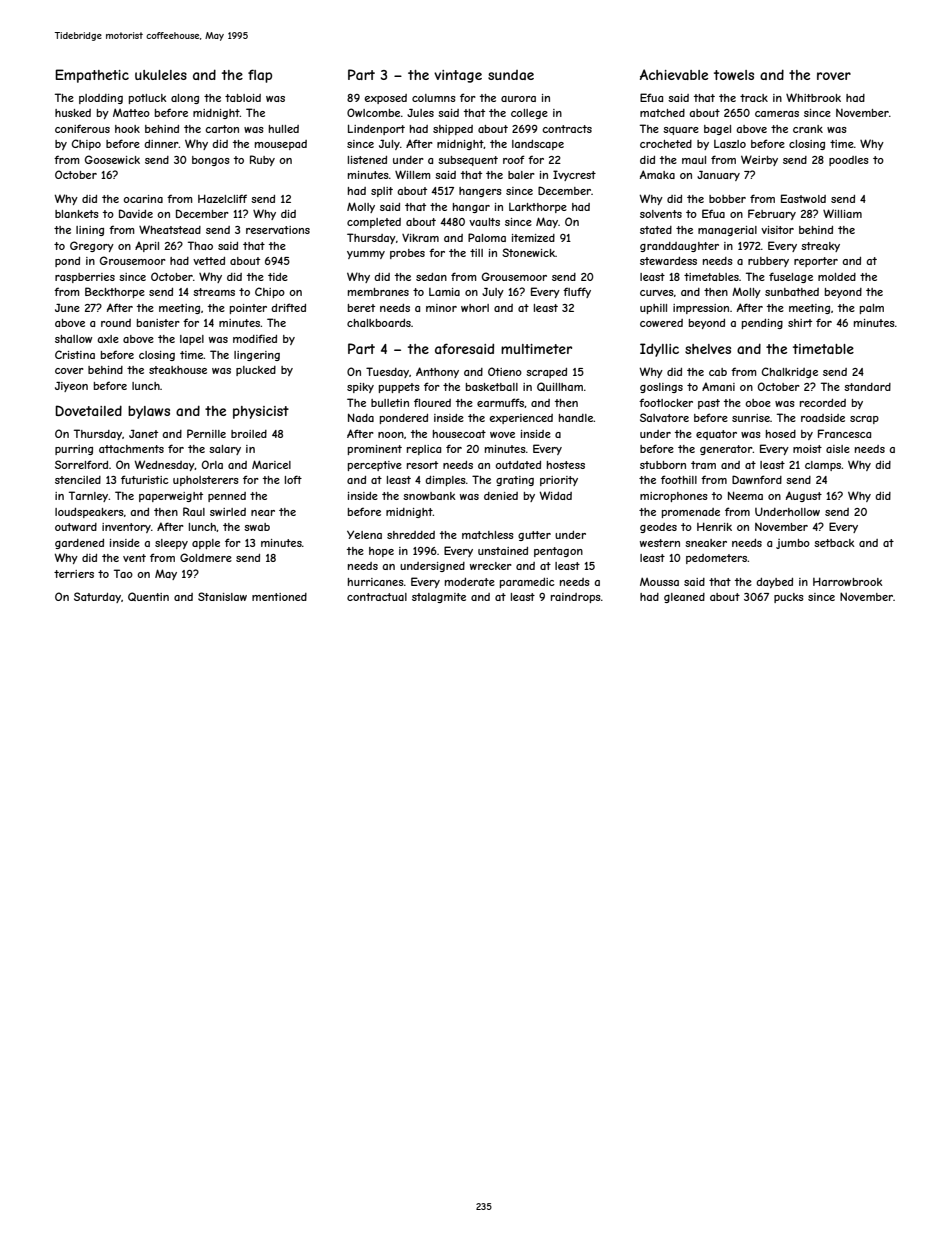 This image has height=1233, width=952. What do you see at coordinates (437, 372) in the image?
I see `Anthony` at bounding box center [437, 372].
